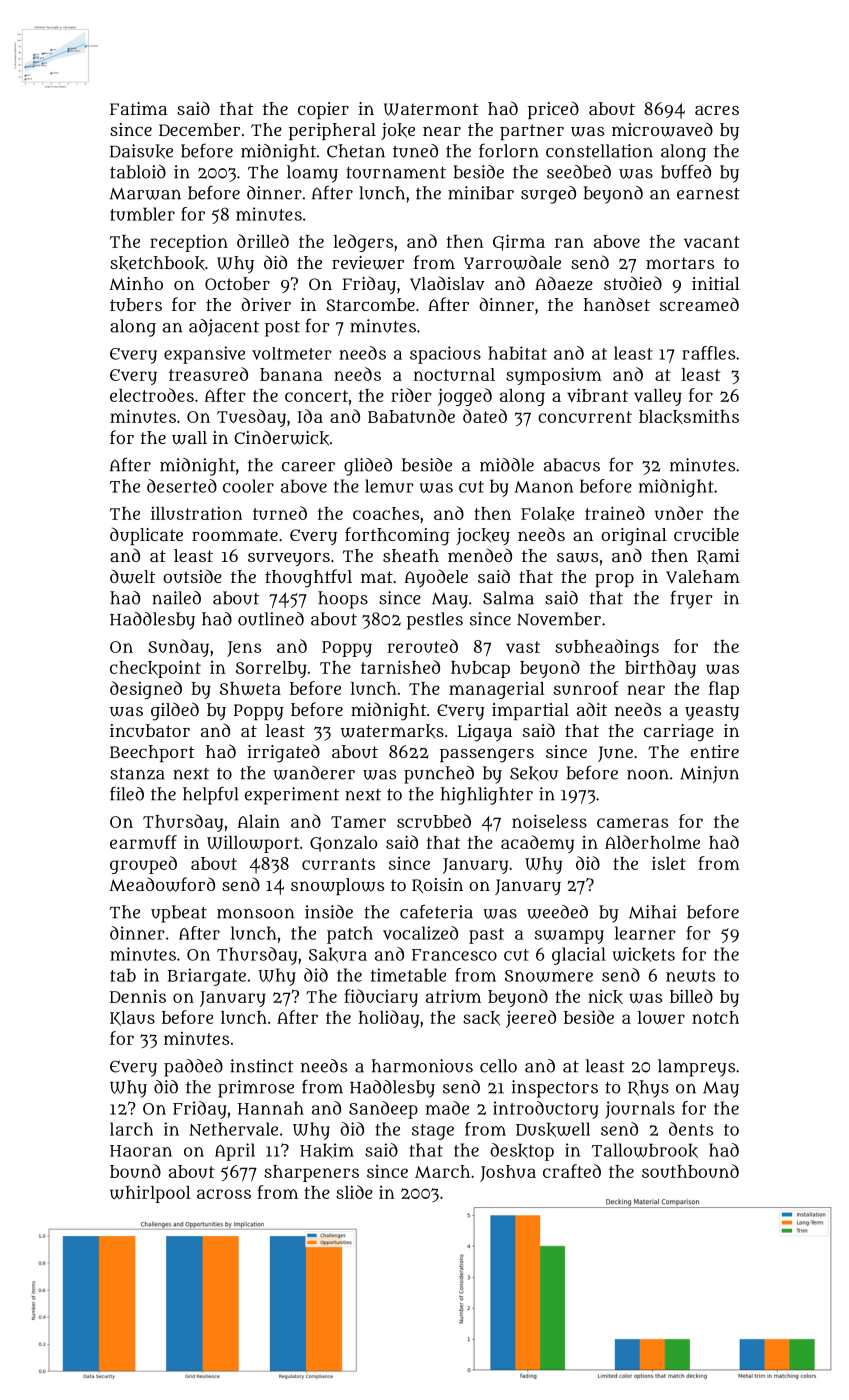 The width and height of the page is (849, 1400). I want to click on slide, so click(354, 1192).
